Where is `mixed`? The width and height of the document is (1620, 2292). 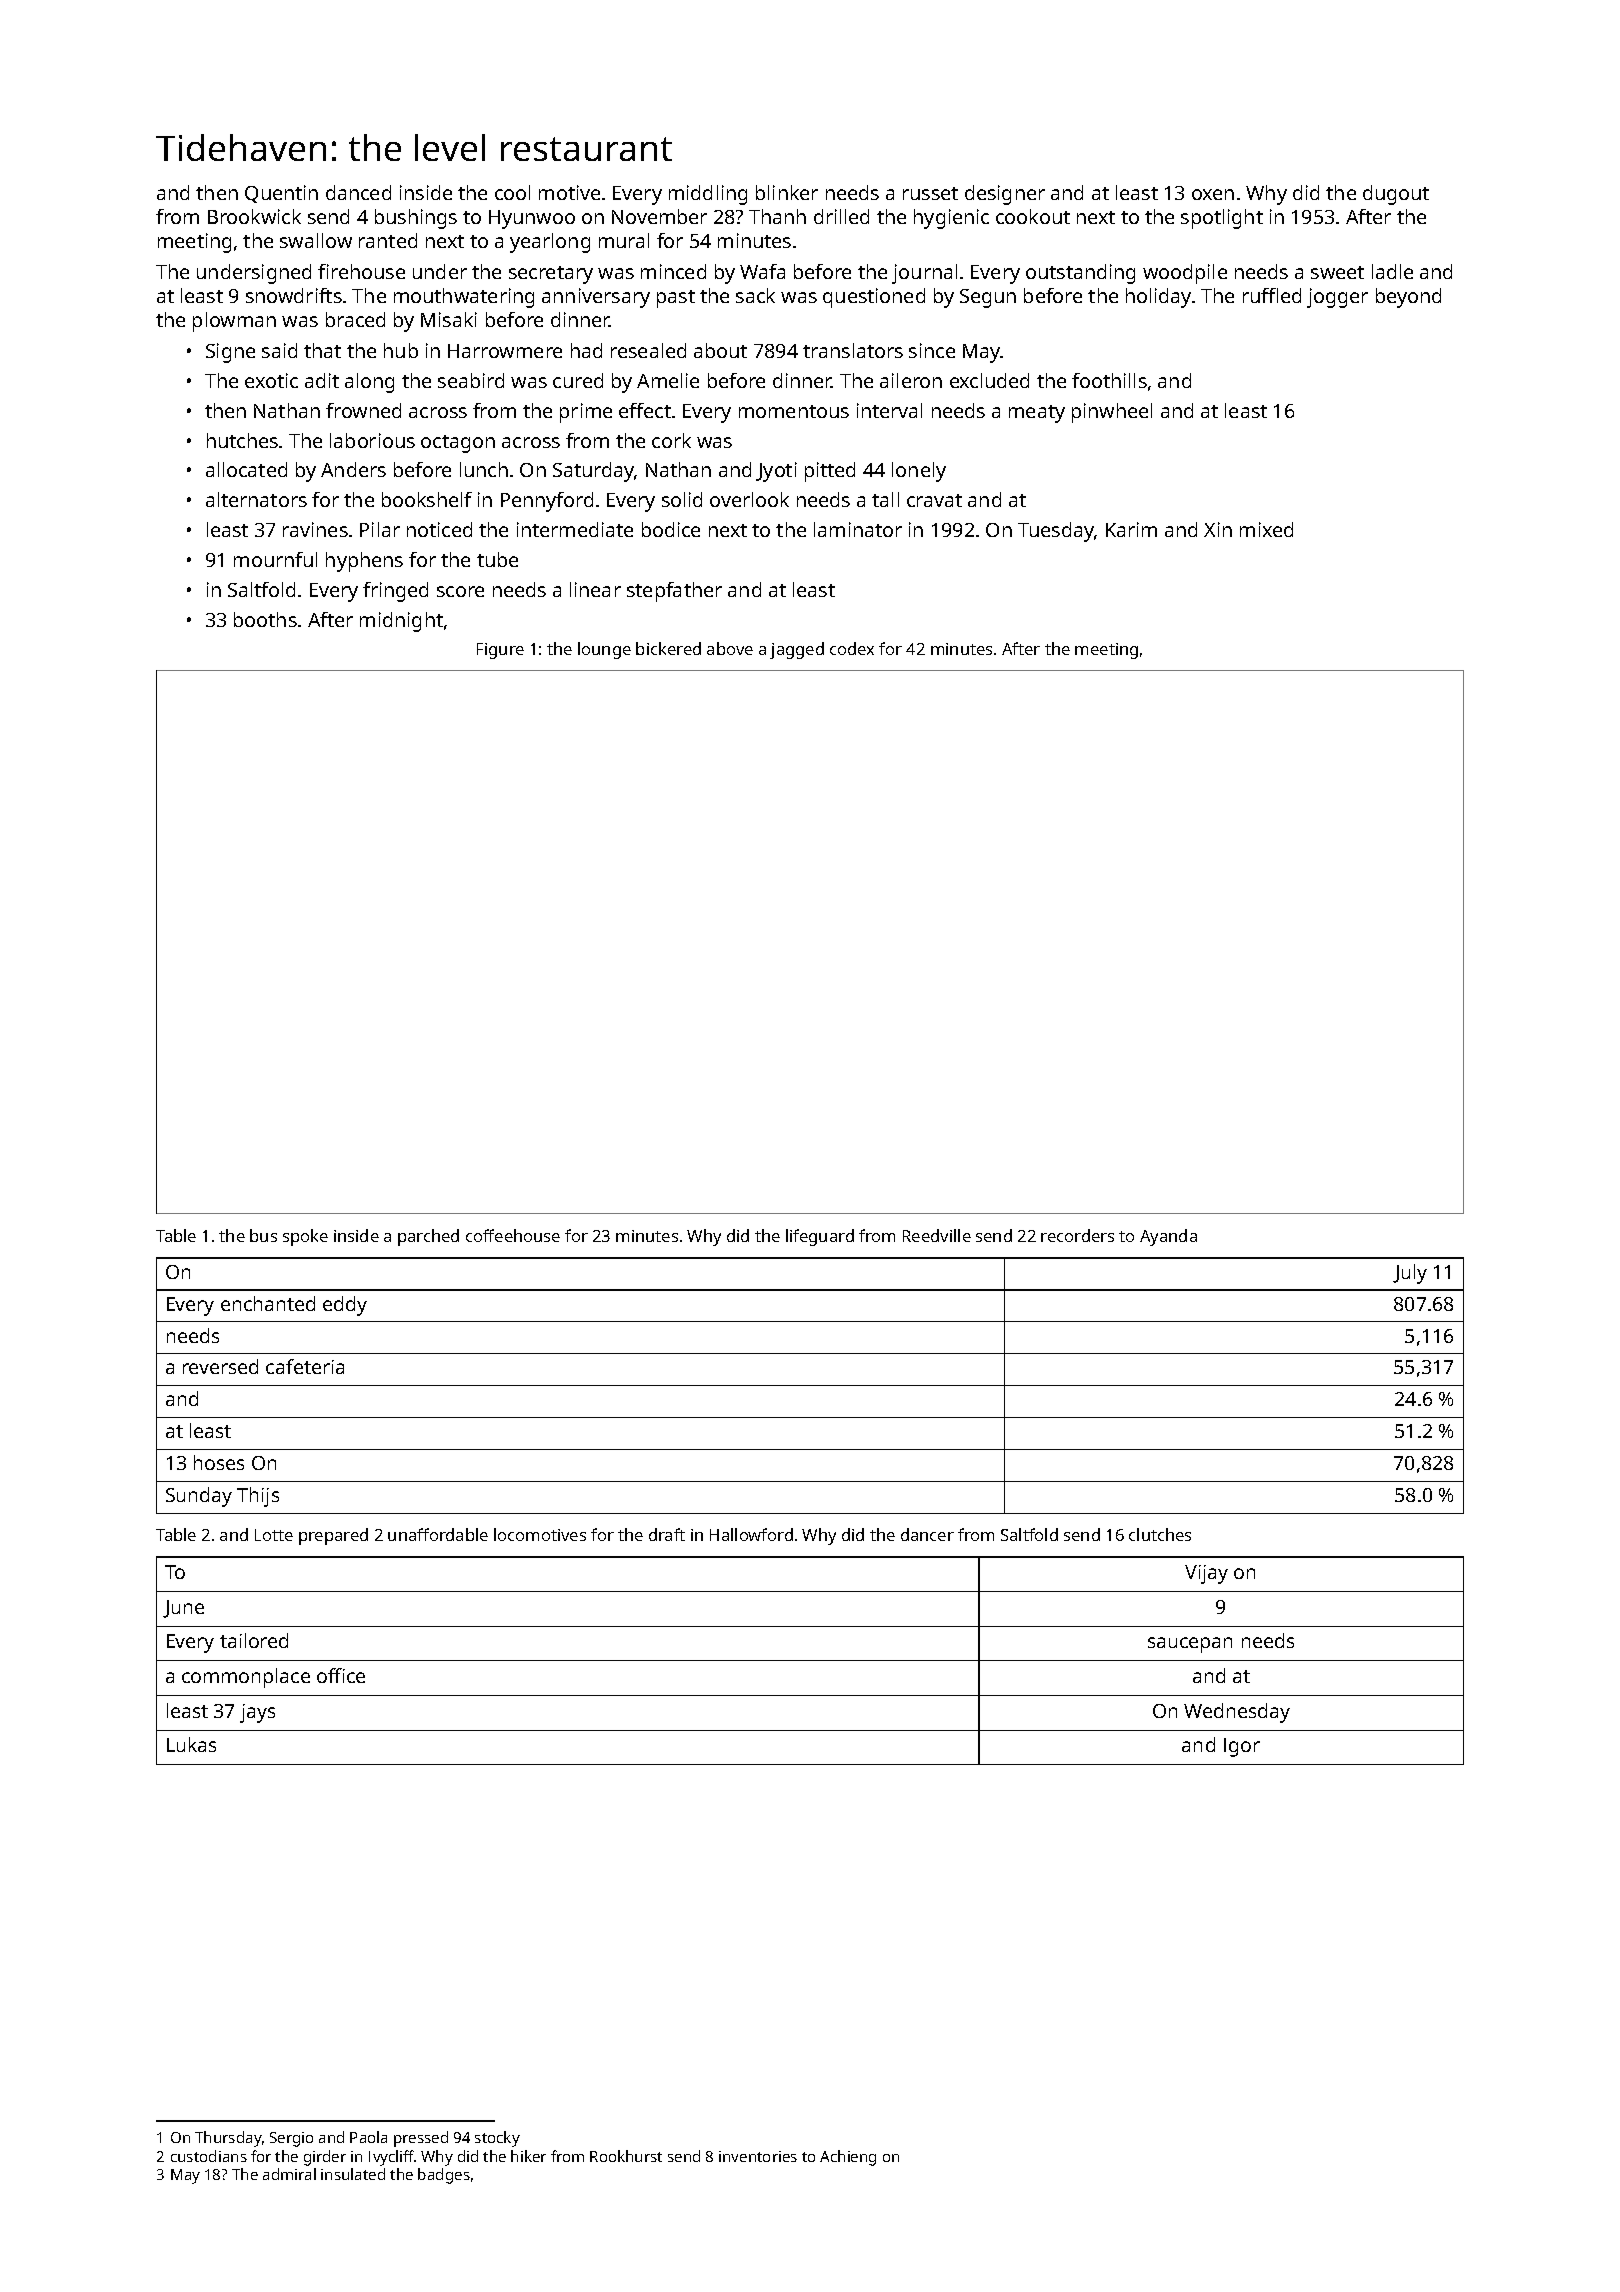
mixed is located at coordinates (1266, 529).
